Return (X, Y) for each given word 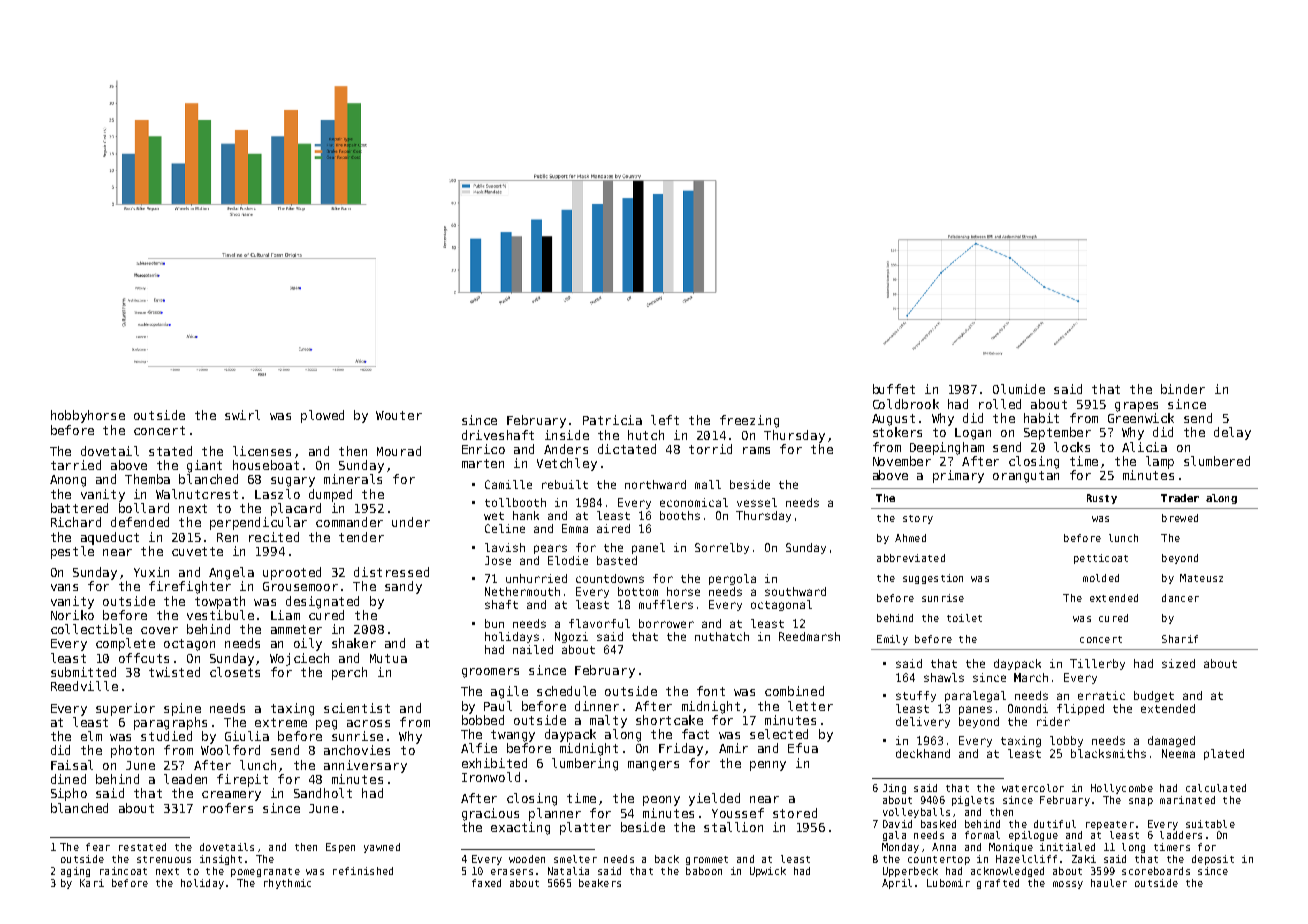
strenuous (164, 859)
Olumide (1019, 389)
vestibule (220, 615)
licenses (262, 451)
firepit (242, 780)
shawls (944, 677)
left (665, 420)
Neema (1178, 753)
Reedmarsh (809, 636)
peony (661, 801)
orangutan (1026, 477)
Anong (68, 481)
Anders (566, 449)
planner (555, 814)
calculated (1216, 788)
